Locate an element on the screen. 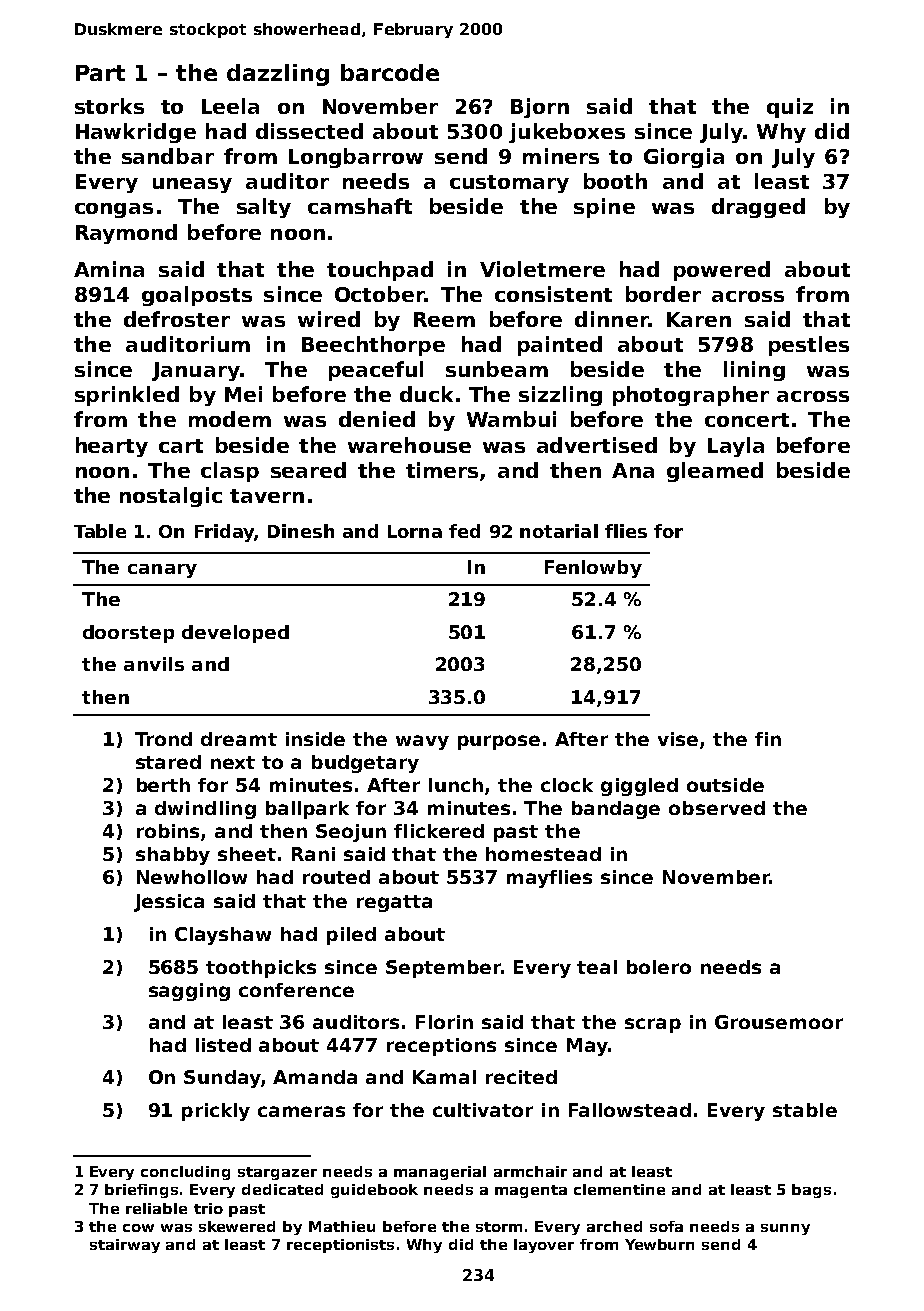 Image resolution: width=924 pixels, height=1311 pixels. shabby is located at coordinates (173, 856).
